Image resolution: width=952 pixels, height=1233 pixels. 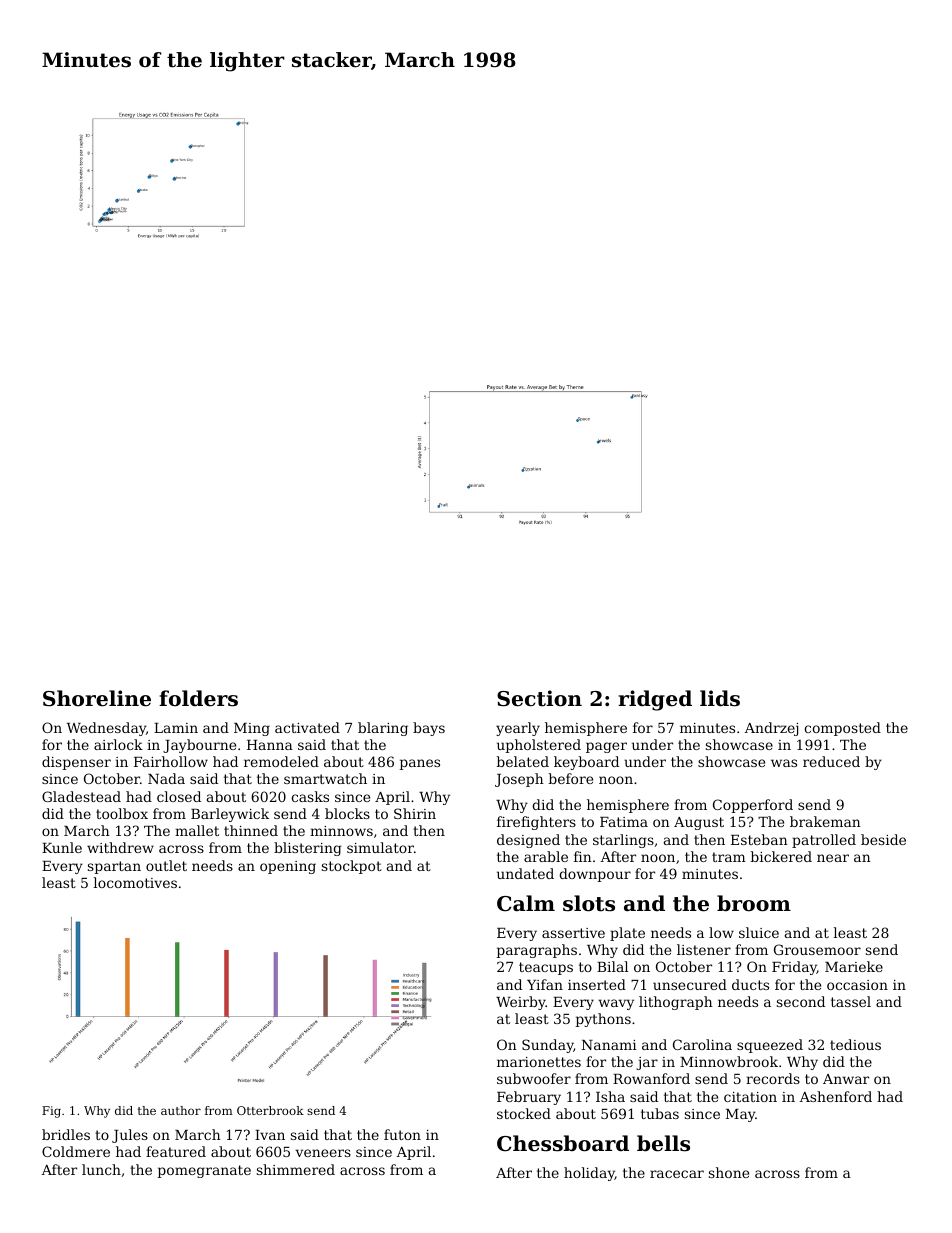 I want to click on Section, so click(x=539, y=698).
